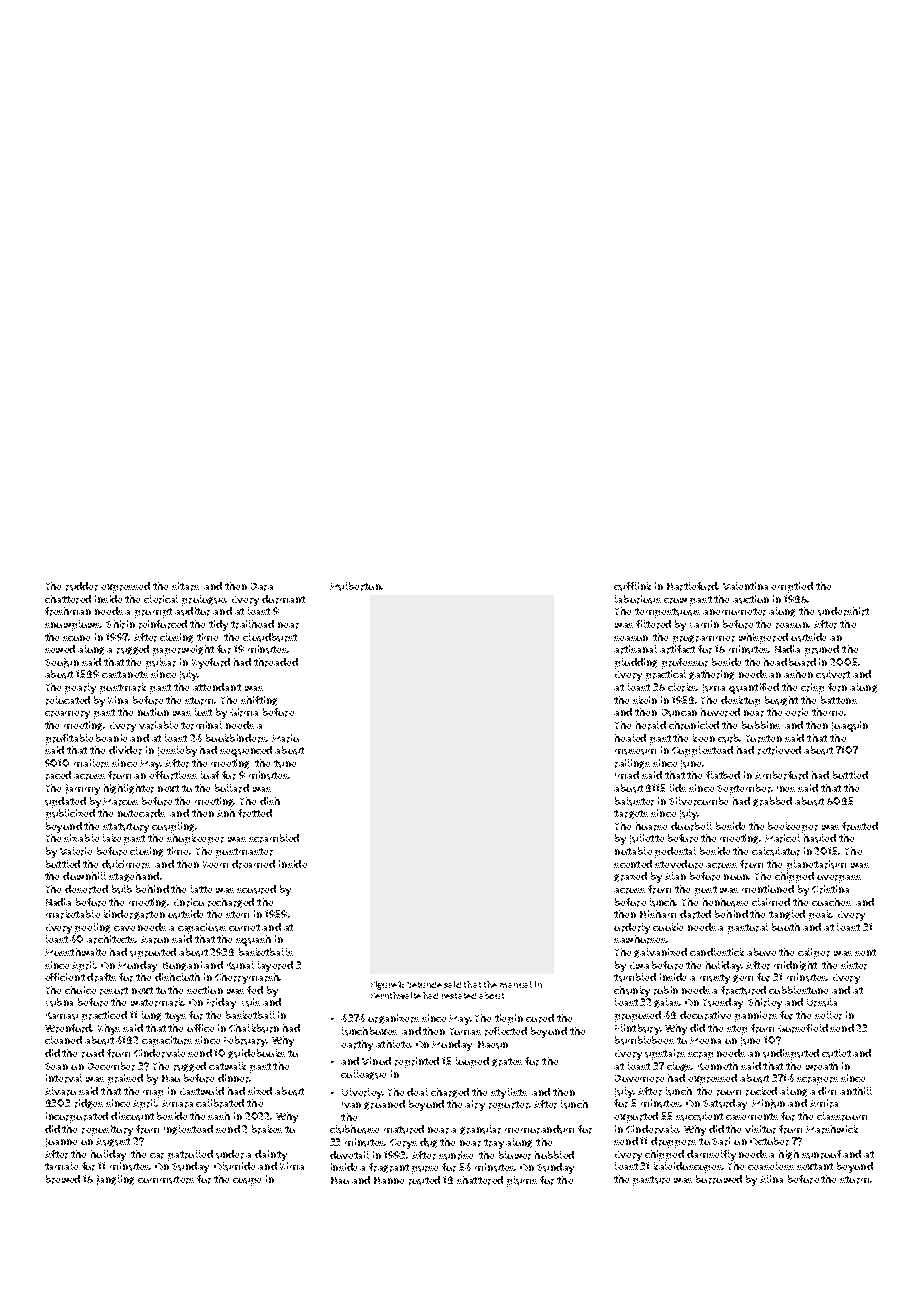  Describe the element at coordinates (185, 586) in the image. I see `sitars` at that location.
